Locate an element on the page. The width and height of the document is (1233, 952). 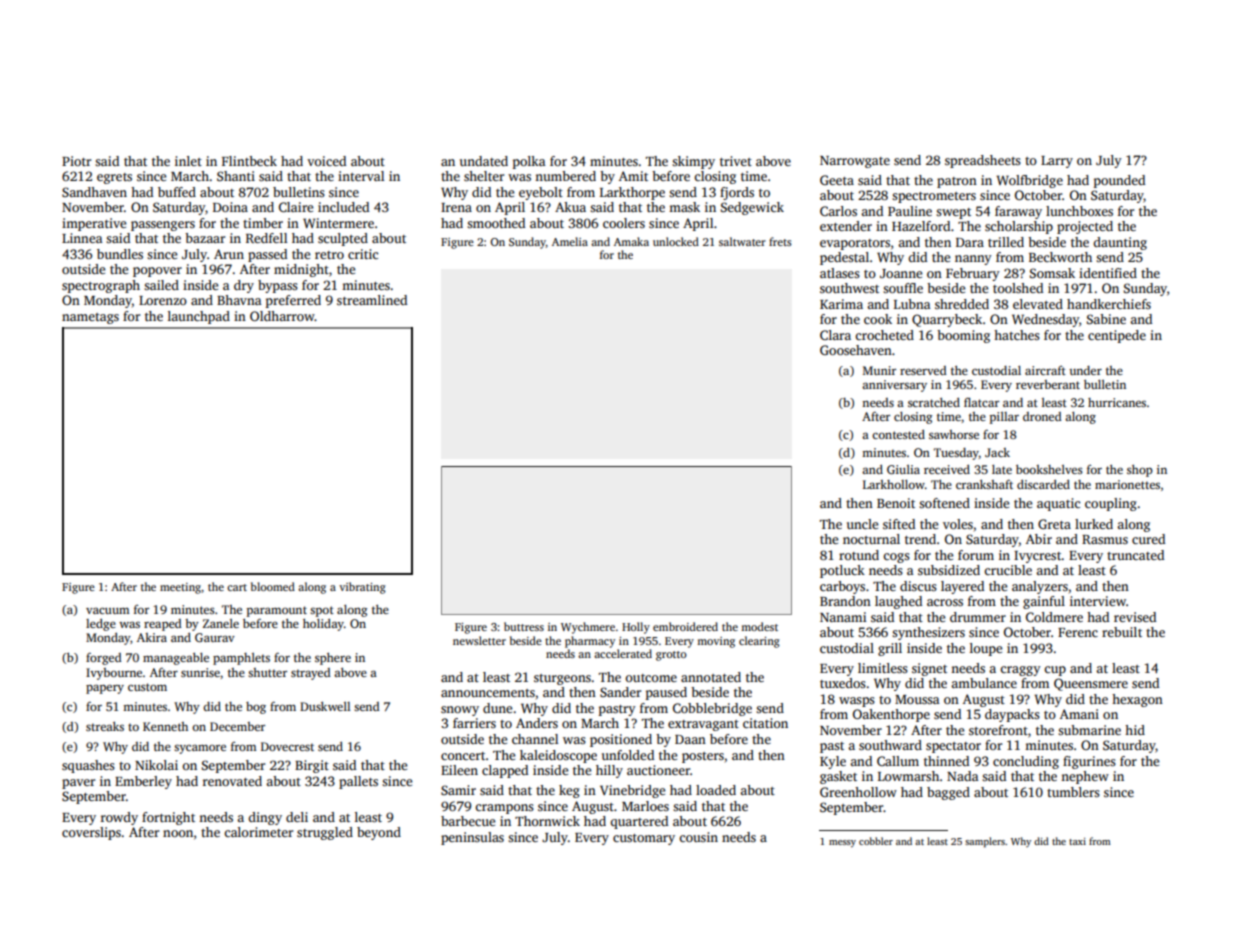
Giulia is located at coordinates (903, 469).
